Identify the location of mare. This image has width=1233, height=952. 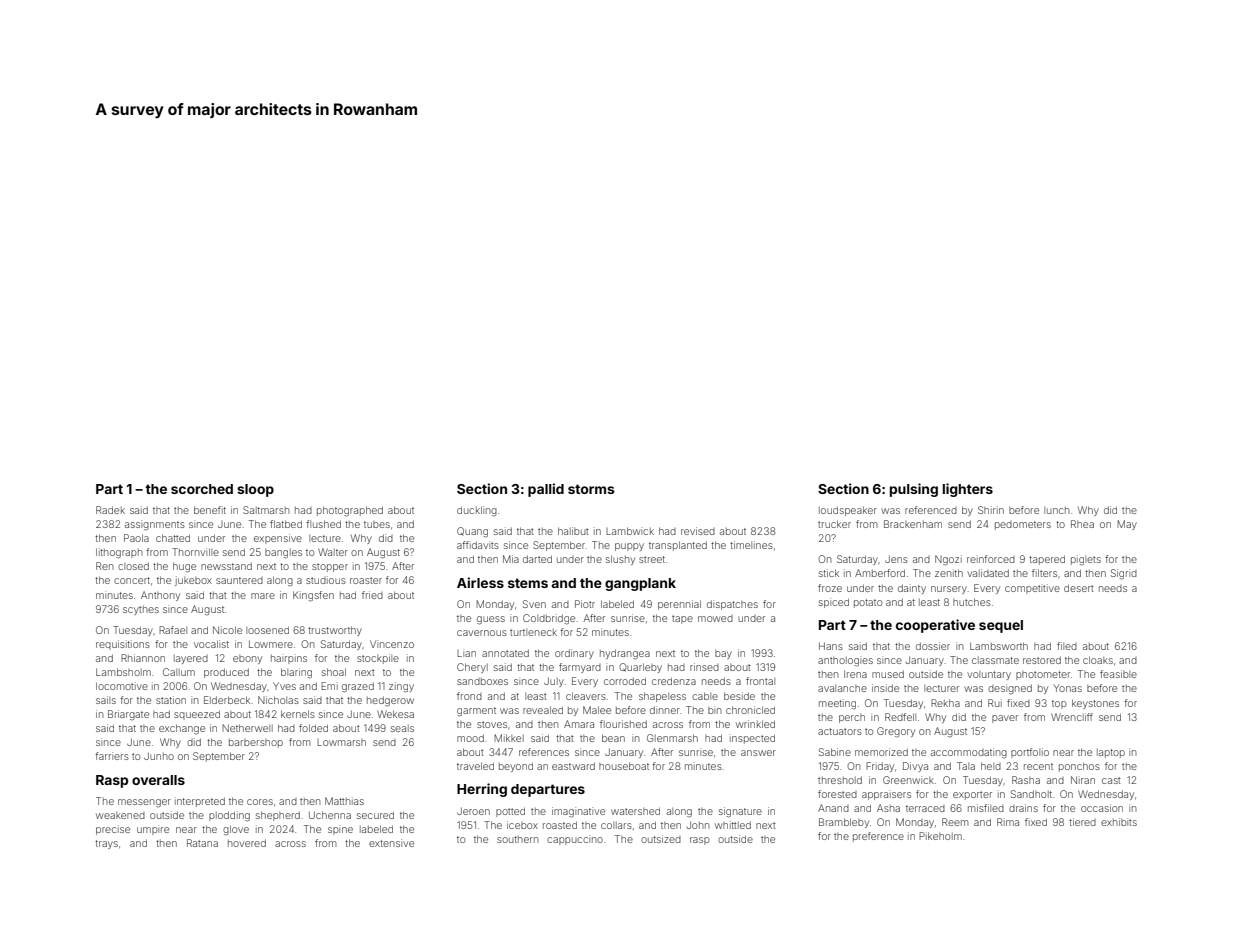
(263, 596).
